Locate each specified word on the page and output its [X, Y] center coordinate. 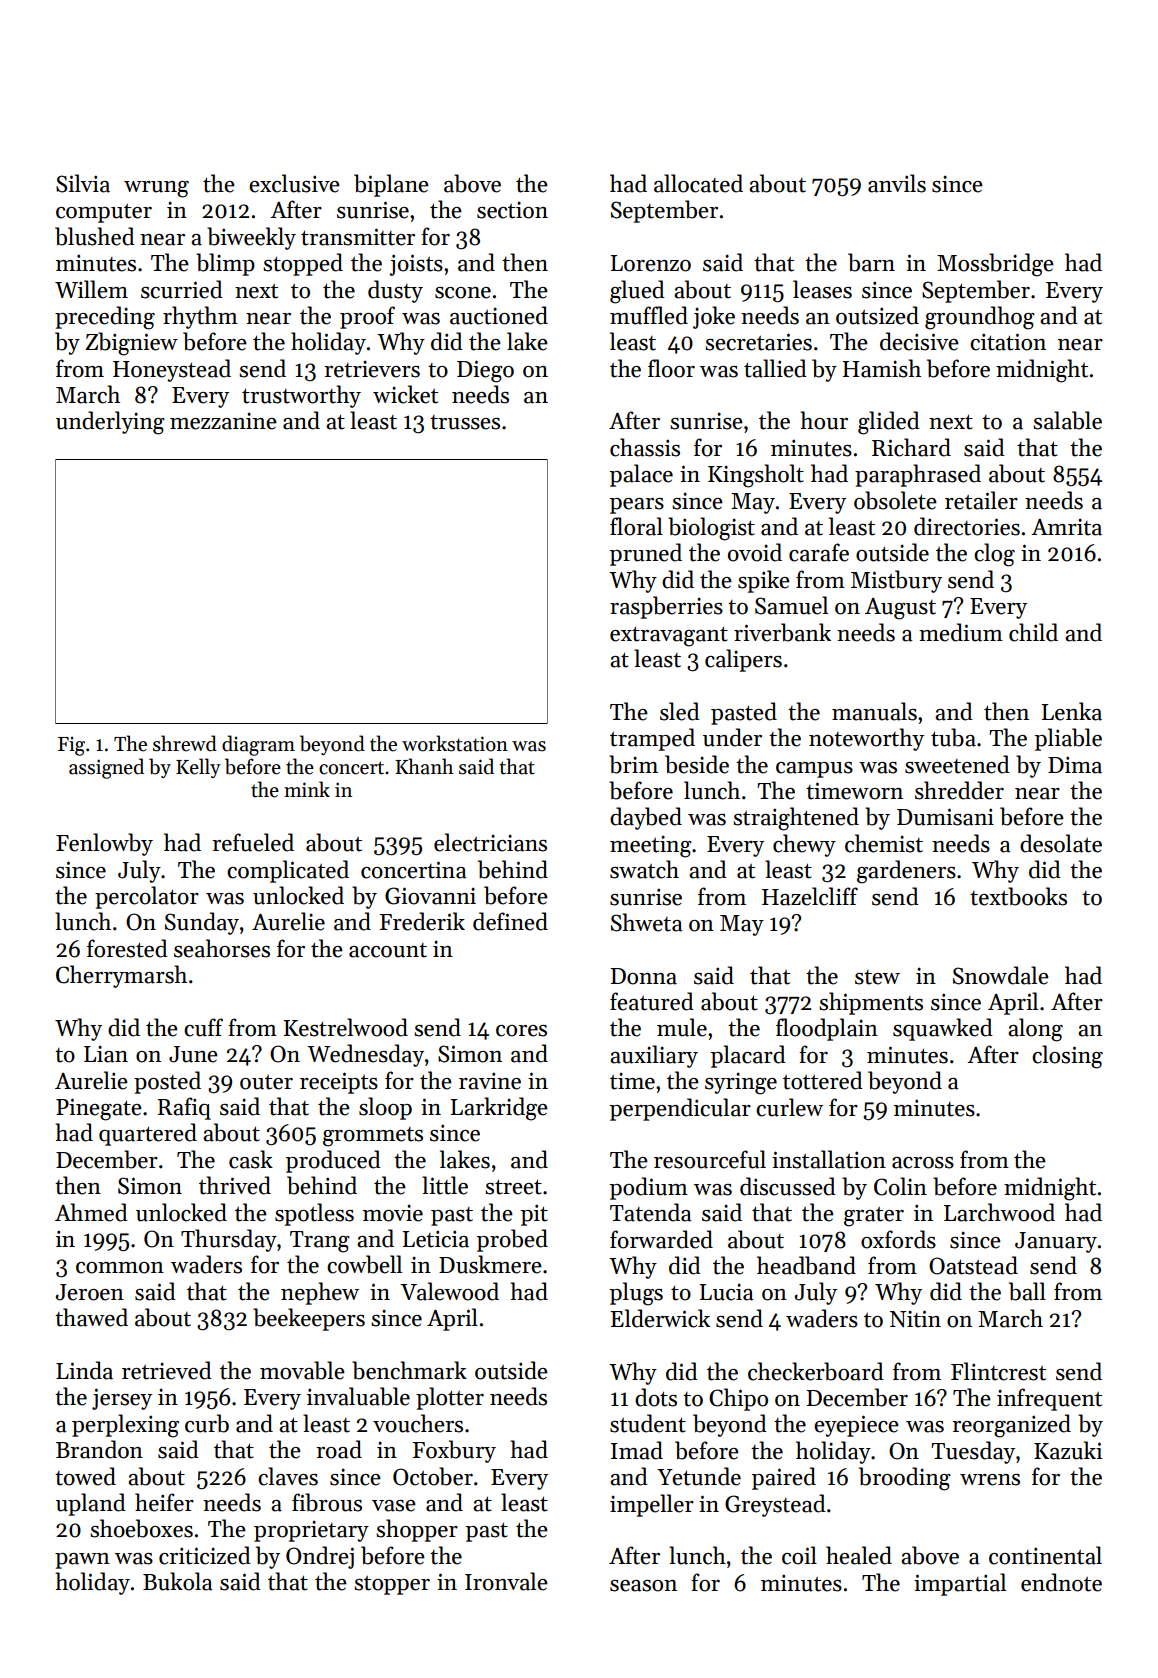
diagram [258, 745]
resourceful [710, 1159]
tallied [775, 368]
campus [814, 770]
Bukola [178, 1581]
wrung [156, 189]
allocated [698, 183]
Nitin [915, 1319]
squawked [943, 1029]
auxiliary [654, 1056]
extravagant [669, 637]
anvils [897, 183]
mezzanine [223, 421]
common [120, 1268]
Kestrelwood [345, 1027]
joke [714, 317]
